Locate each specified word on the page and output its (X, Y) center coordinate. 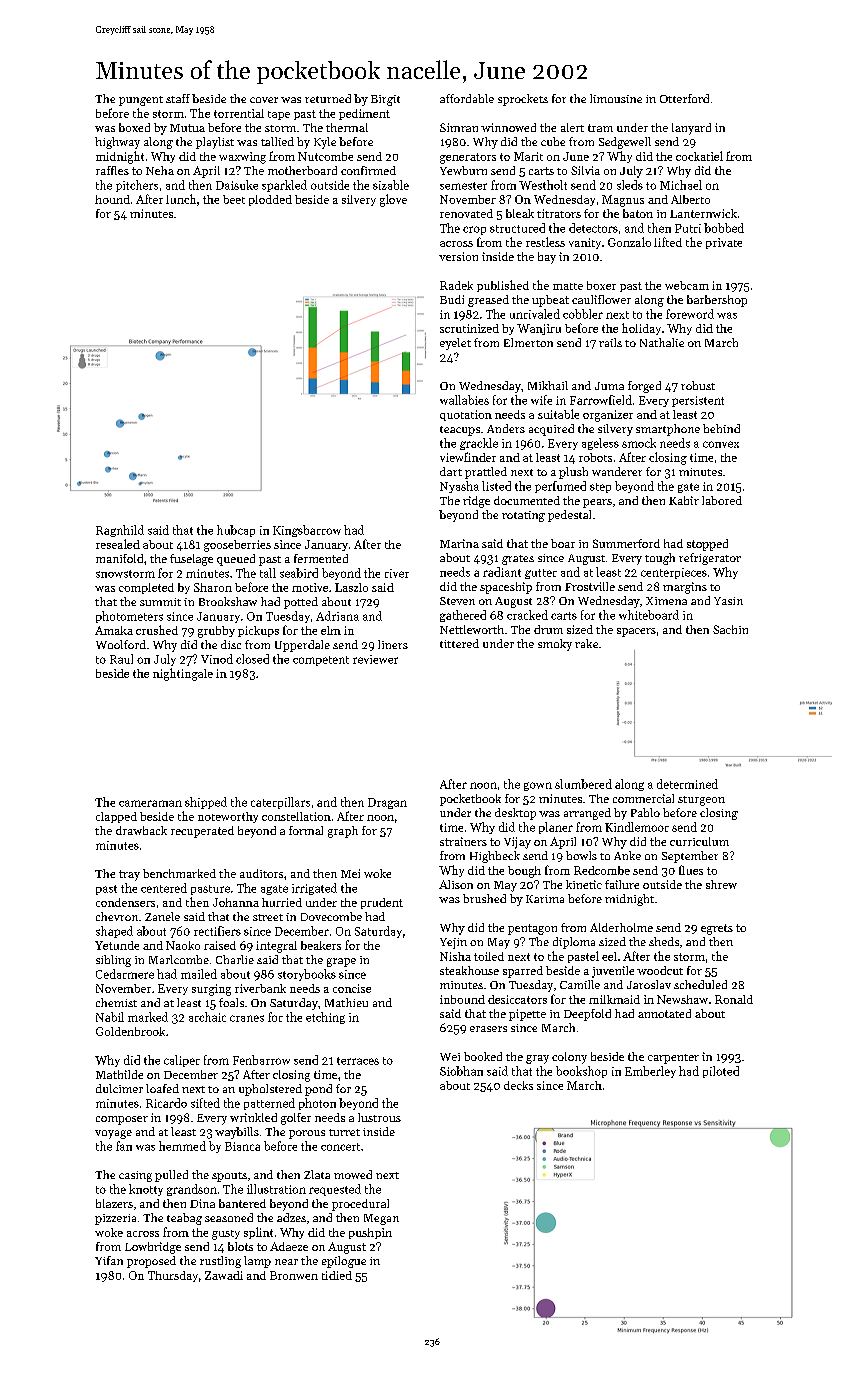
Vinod (217, 659)
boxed (134, 127)
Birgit (385, 100)
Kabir (684, 500)
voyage (113, 1134)
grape (341, 962)
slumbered (583, 784)
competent (321, 661)
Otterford (684, 98)
